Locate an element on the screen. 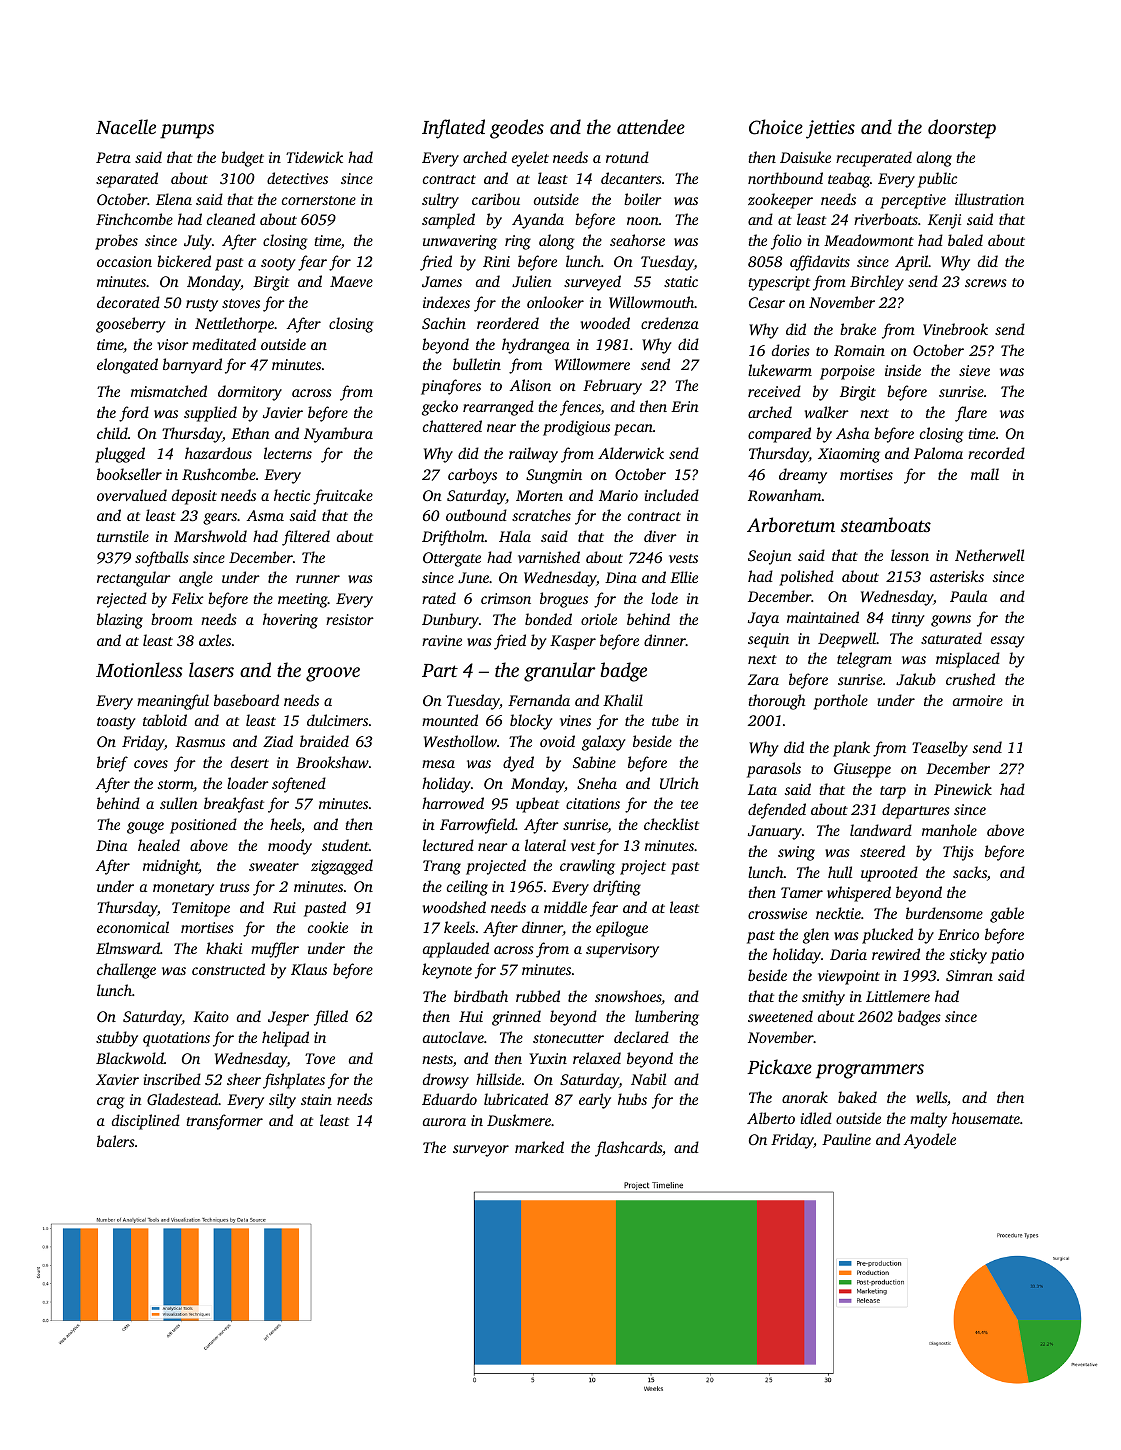  balers is located at coordinates (116, 1141).
